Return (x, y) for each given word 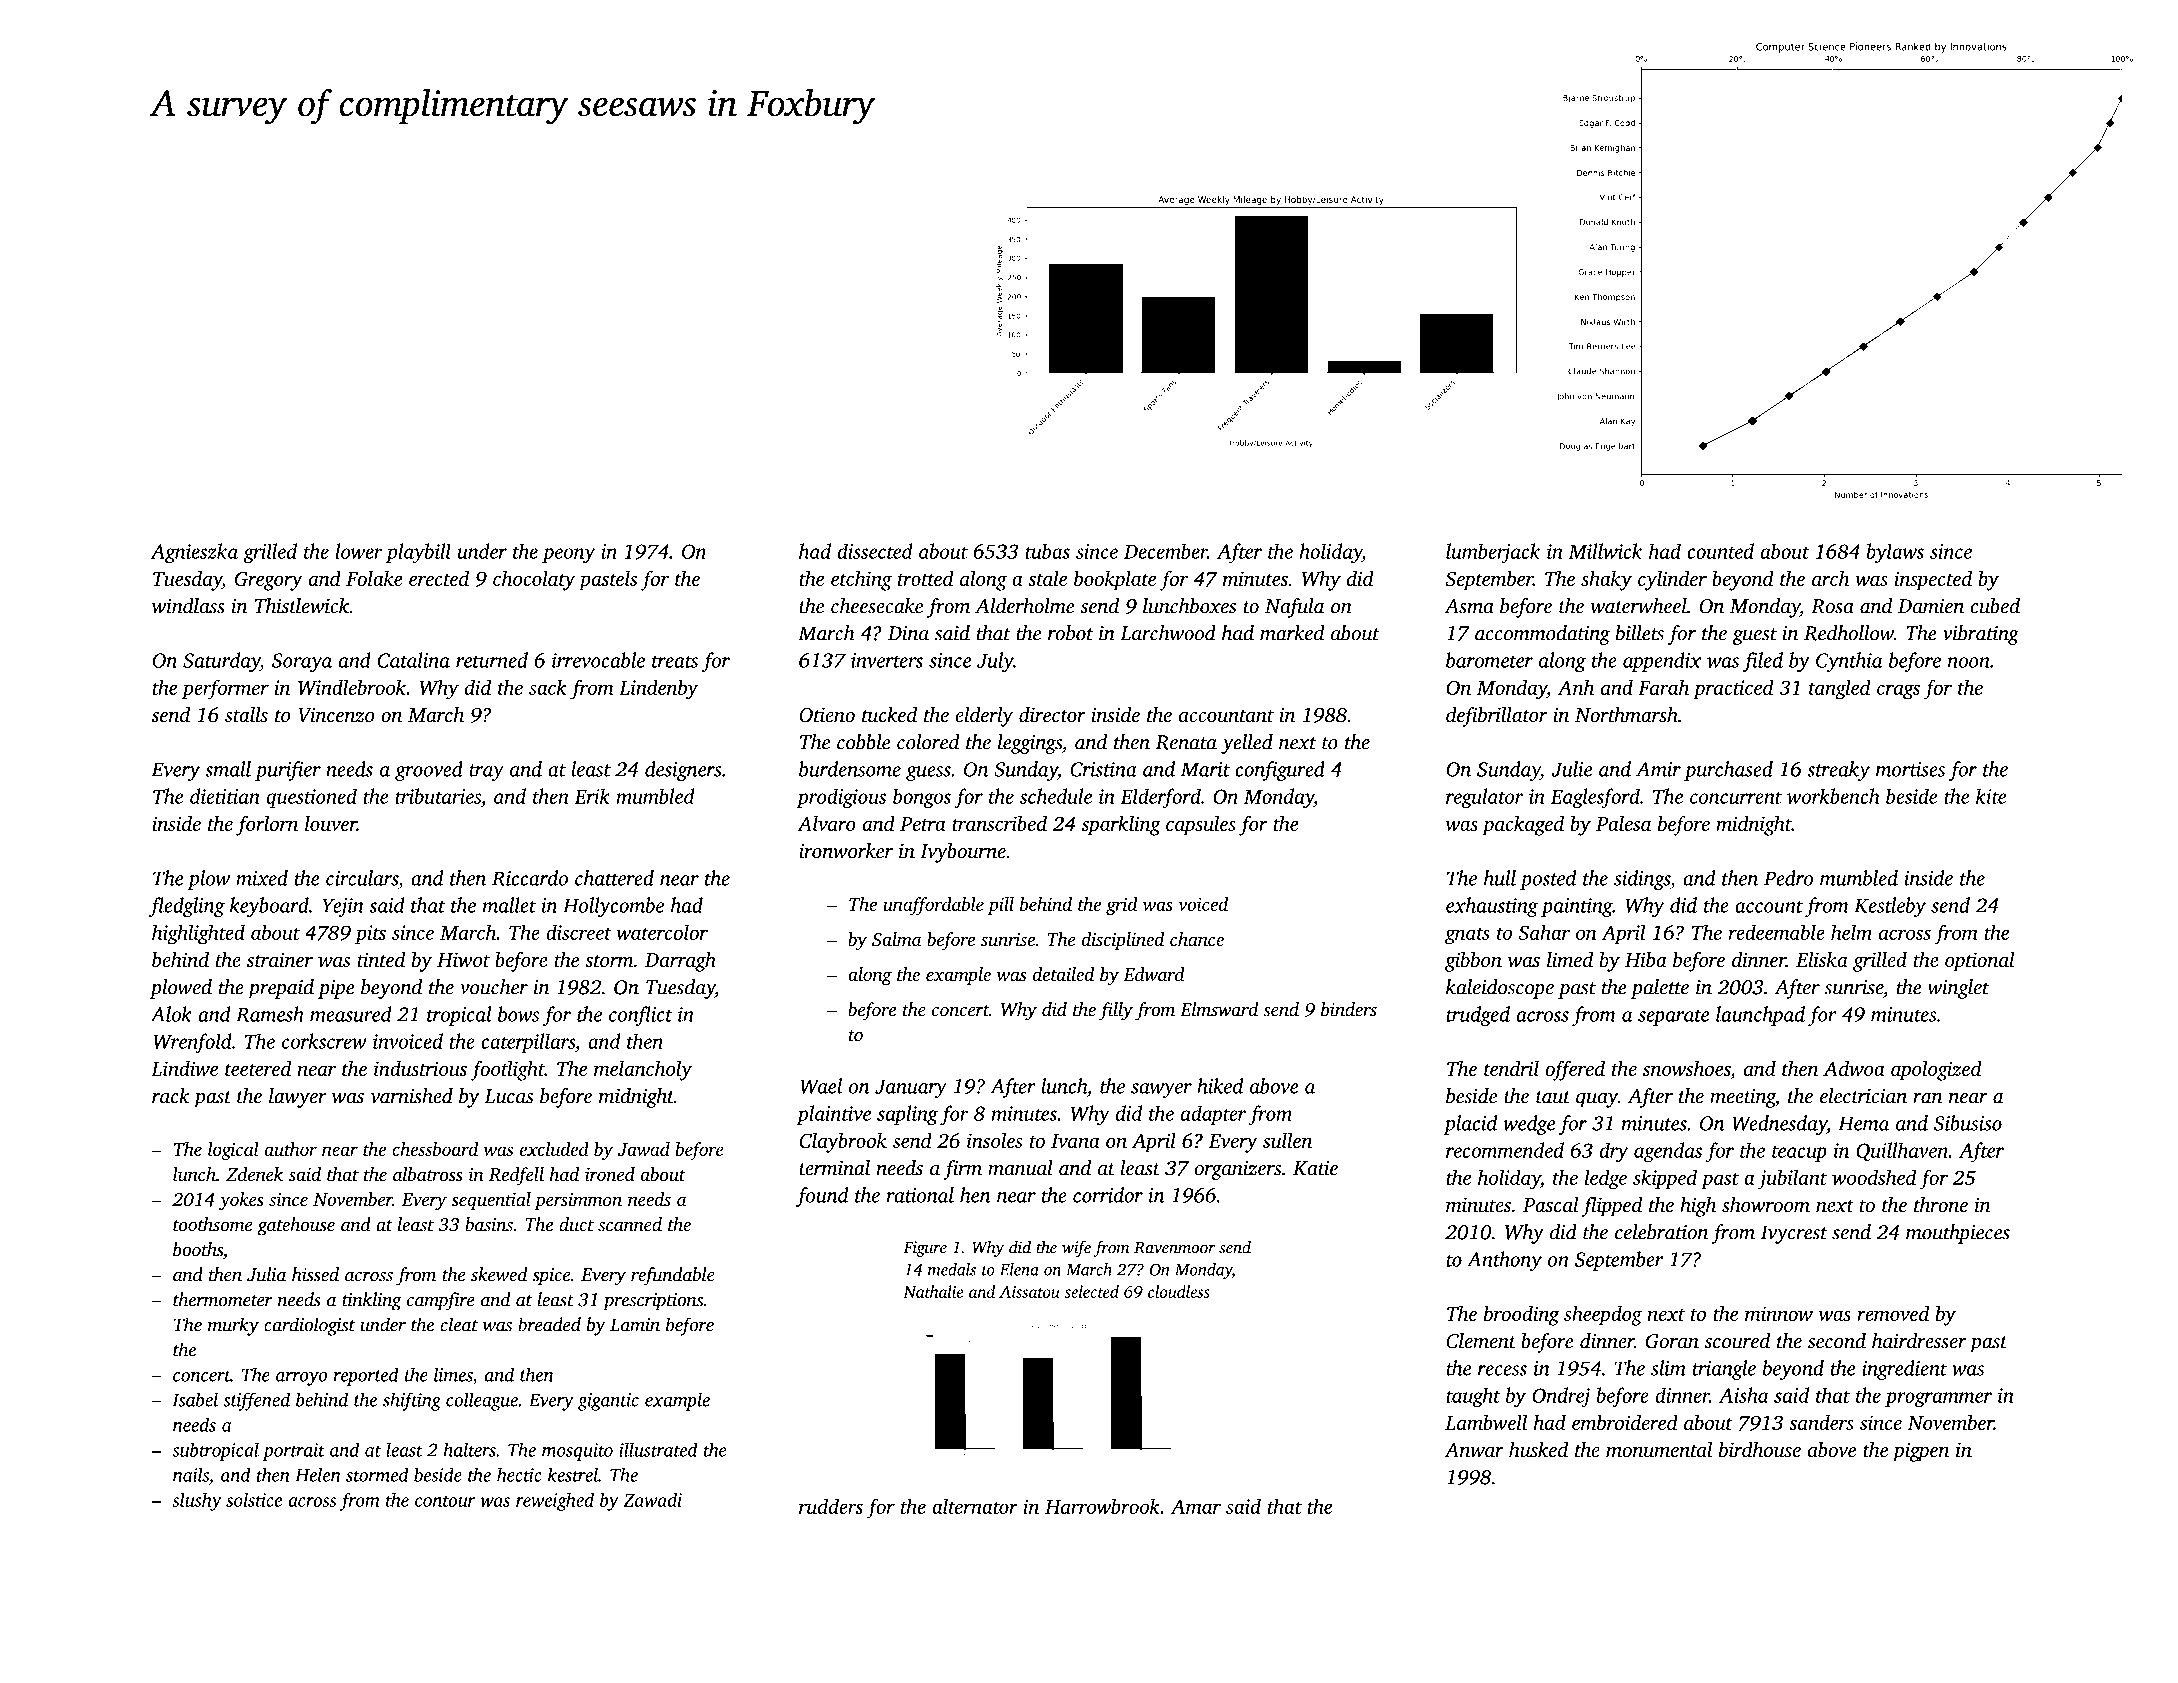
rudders (831, 1506)
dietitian (225, 796)
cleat (459, 1324)
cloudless (1179, 1291)
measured (351, 1014)
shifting (412, 1401)
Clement (1481, 1341)
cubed (1995, 606)
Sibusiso (1968, 1123)
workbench (1833, 796)
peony (568, 556)
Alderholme (1025, 606)
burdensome (850, 769)
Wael (821, 1086)
